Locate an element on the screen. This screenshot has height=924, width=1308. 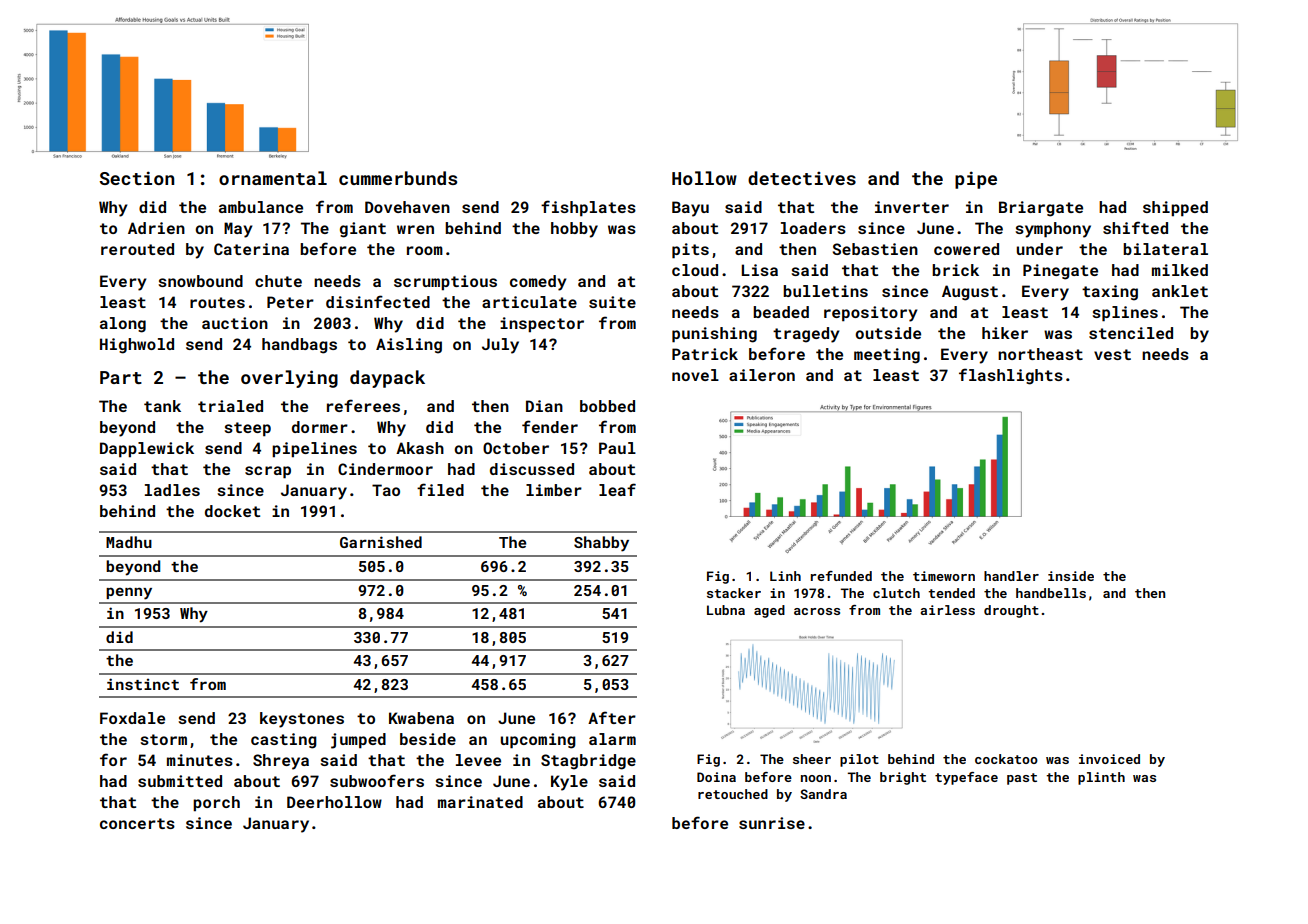
bilateral is located at coordinates (1165, 249).
